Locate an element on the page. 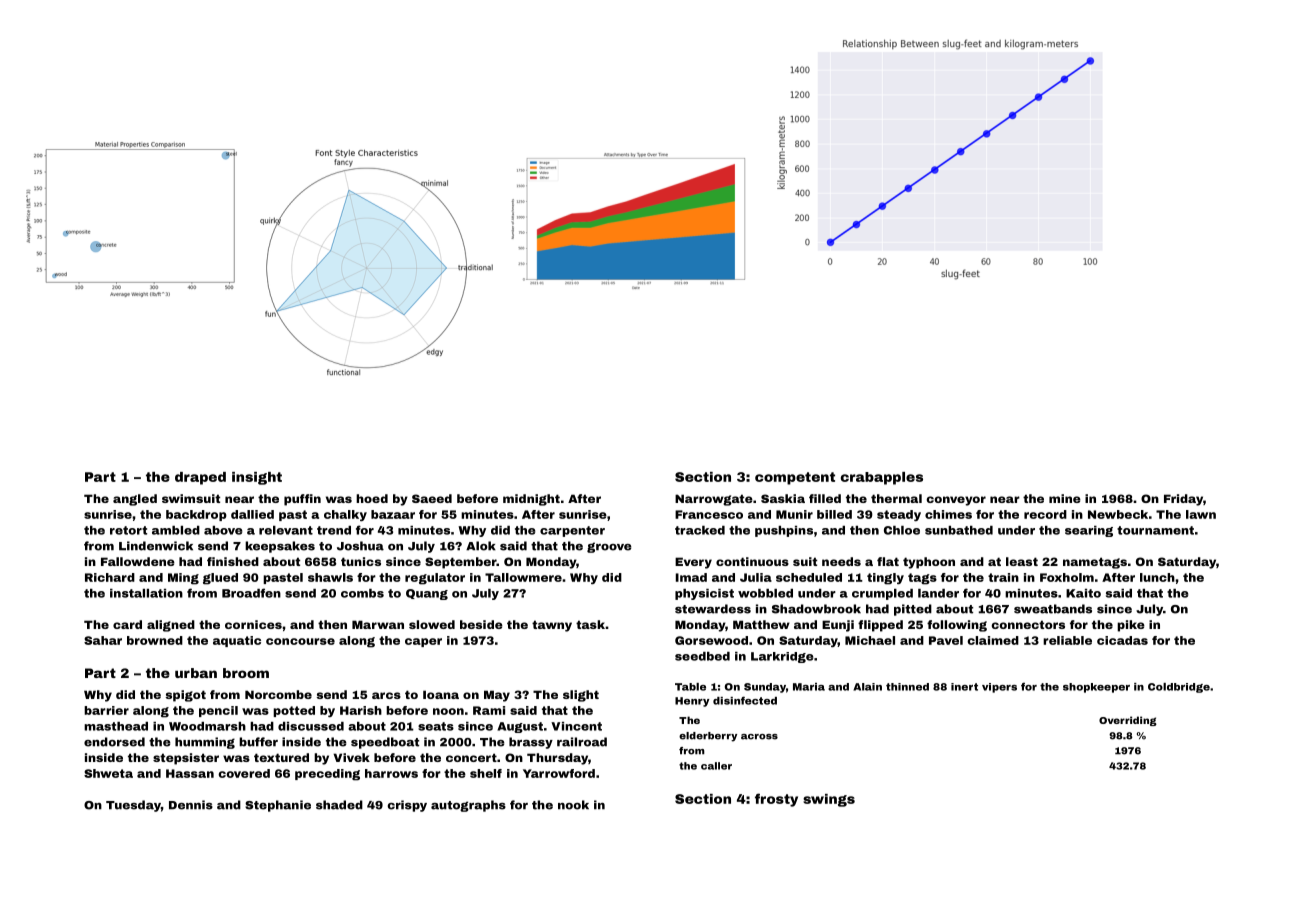 This image has height=924, width=1308. tracked is located at coordinates (700, 530).
